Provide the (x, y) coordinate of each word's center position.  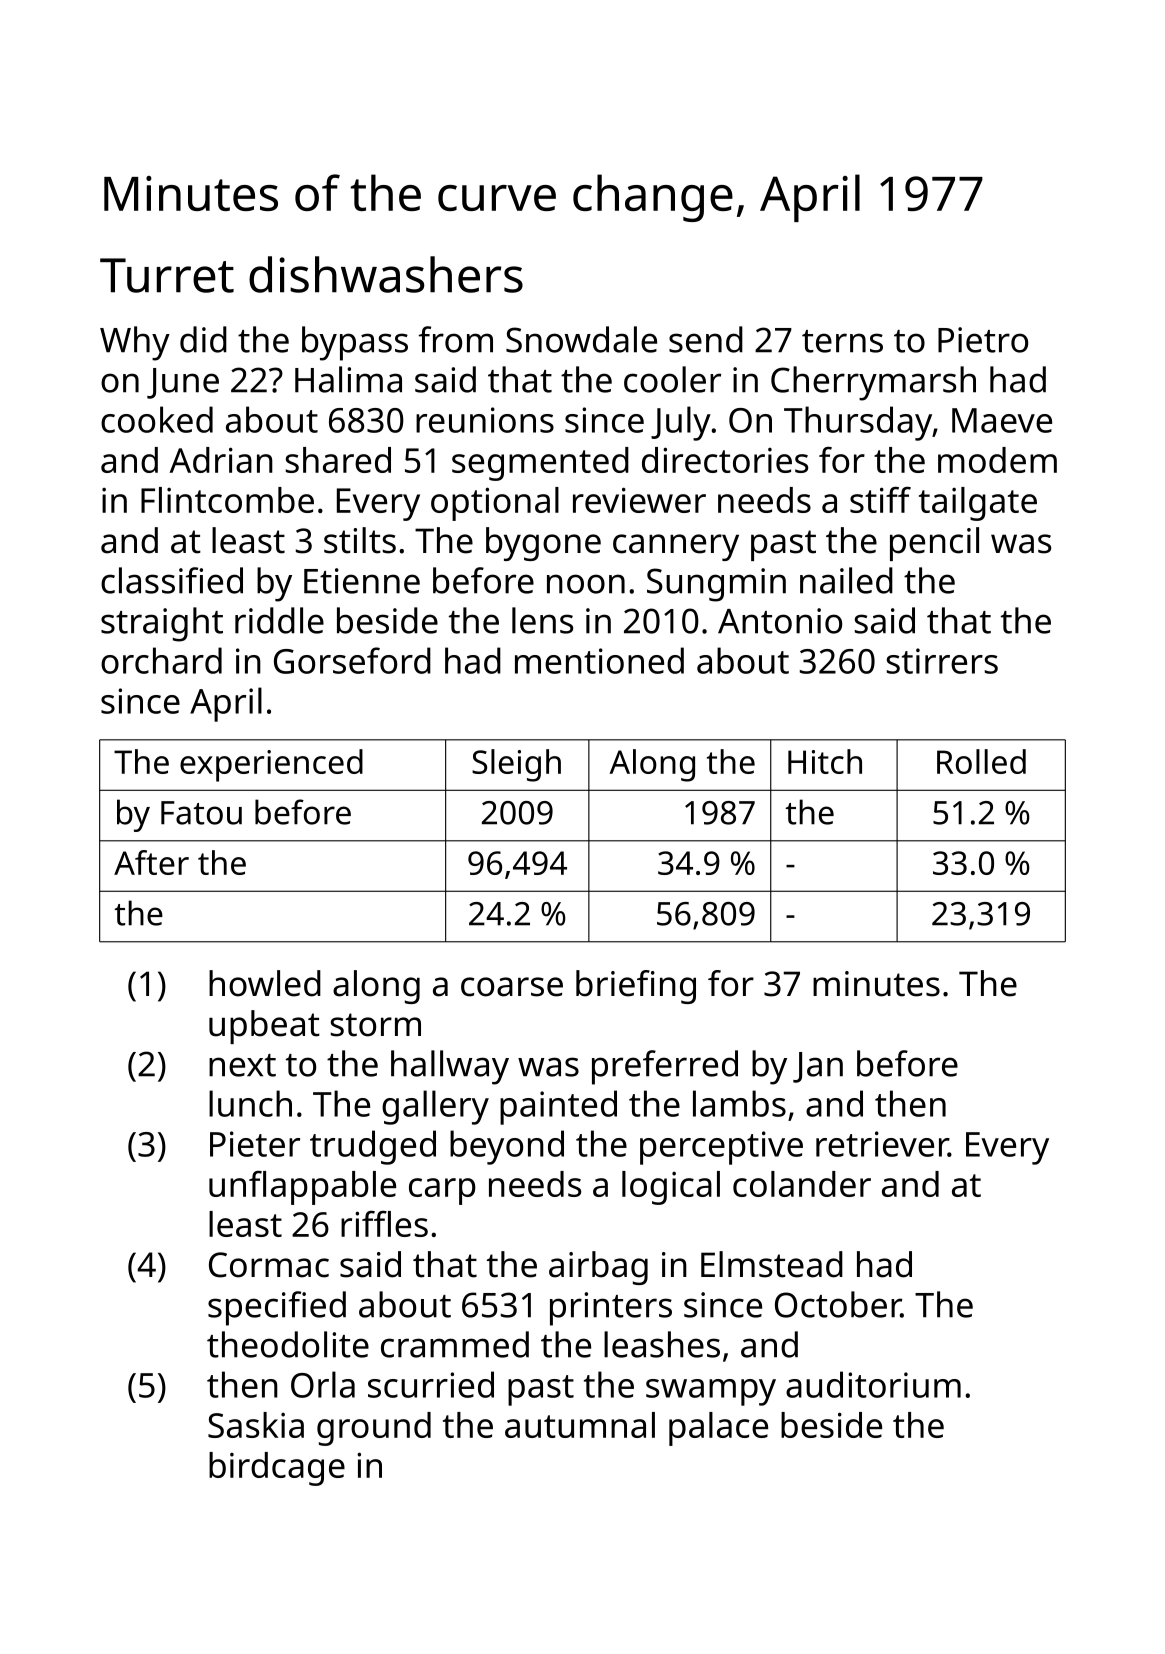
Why (135, 343)
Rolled (981, 761)
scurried (431, 1384)
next (242, 1065)
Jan (818, 1067)
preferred (665, 1067)
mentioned (599, 660)
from (456, 339)
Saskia (256, 1425)
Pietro (983, 340)
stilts (360, 540)
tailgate (978, 504)
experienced (271, 765)
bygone (543, 544)
